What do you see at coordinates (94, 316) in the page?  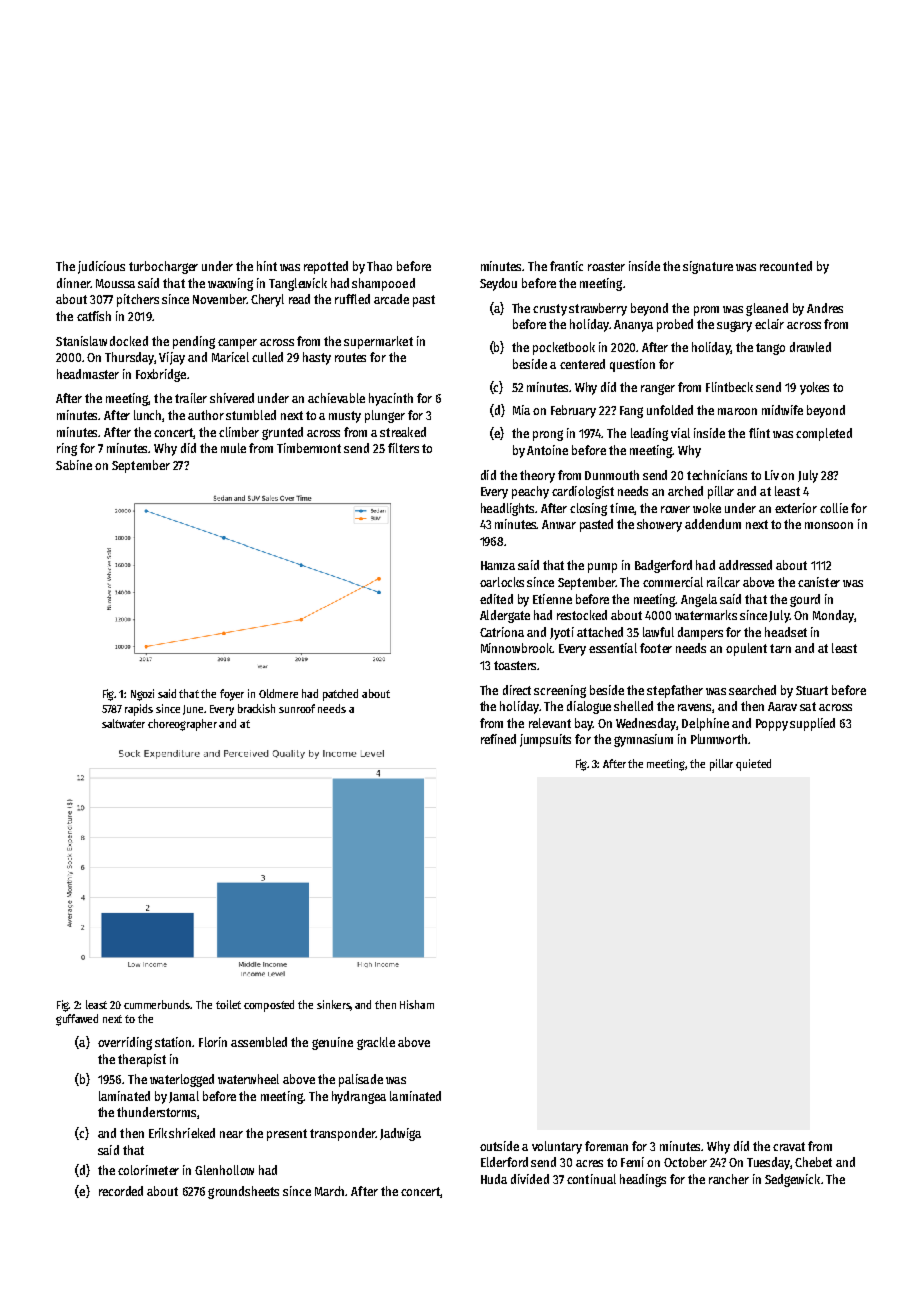 I see `catfish` at bounding box center [94, 316].
